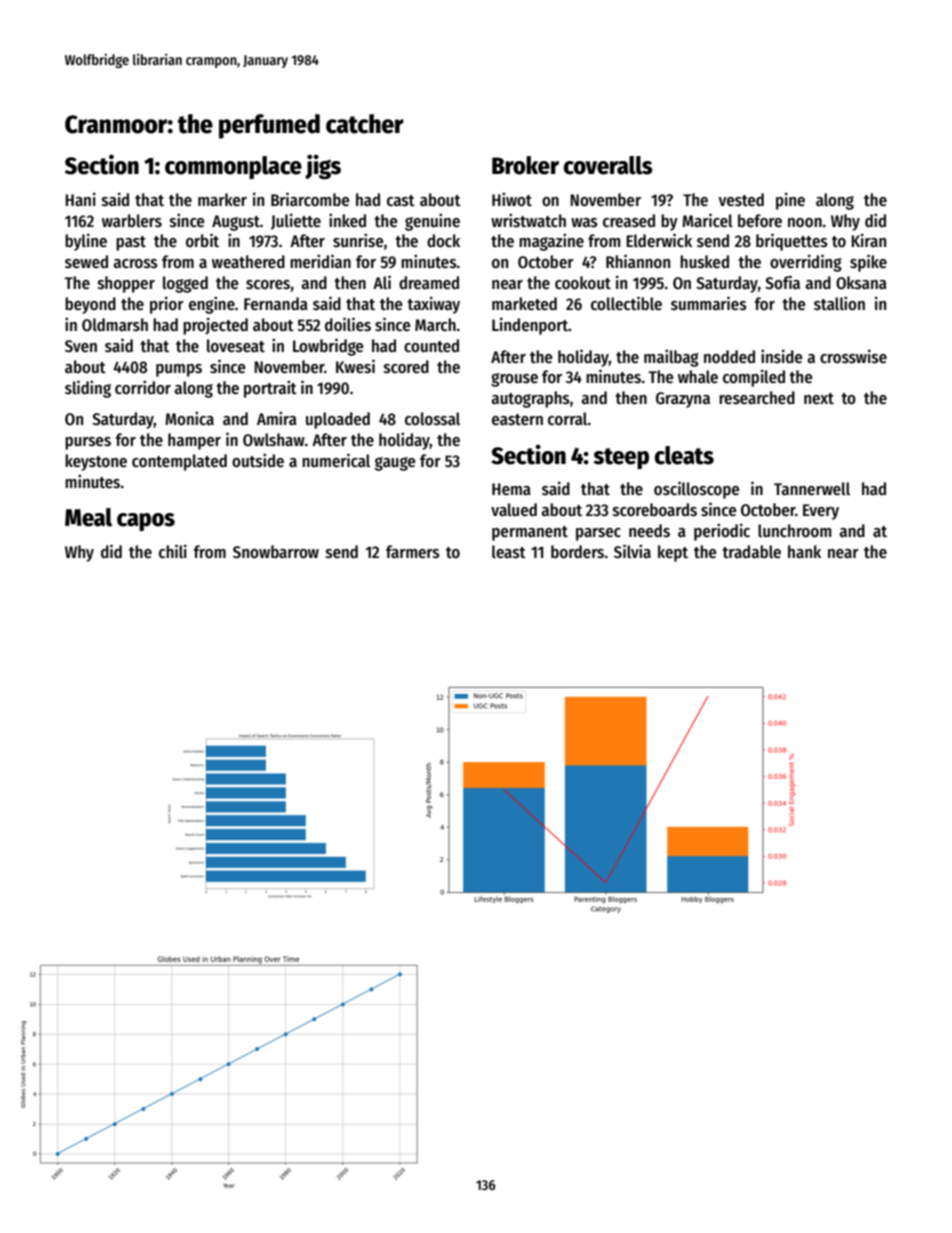  I want to click on commonplace, so click(233, 167).
